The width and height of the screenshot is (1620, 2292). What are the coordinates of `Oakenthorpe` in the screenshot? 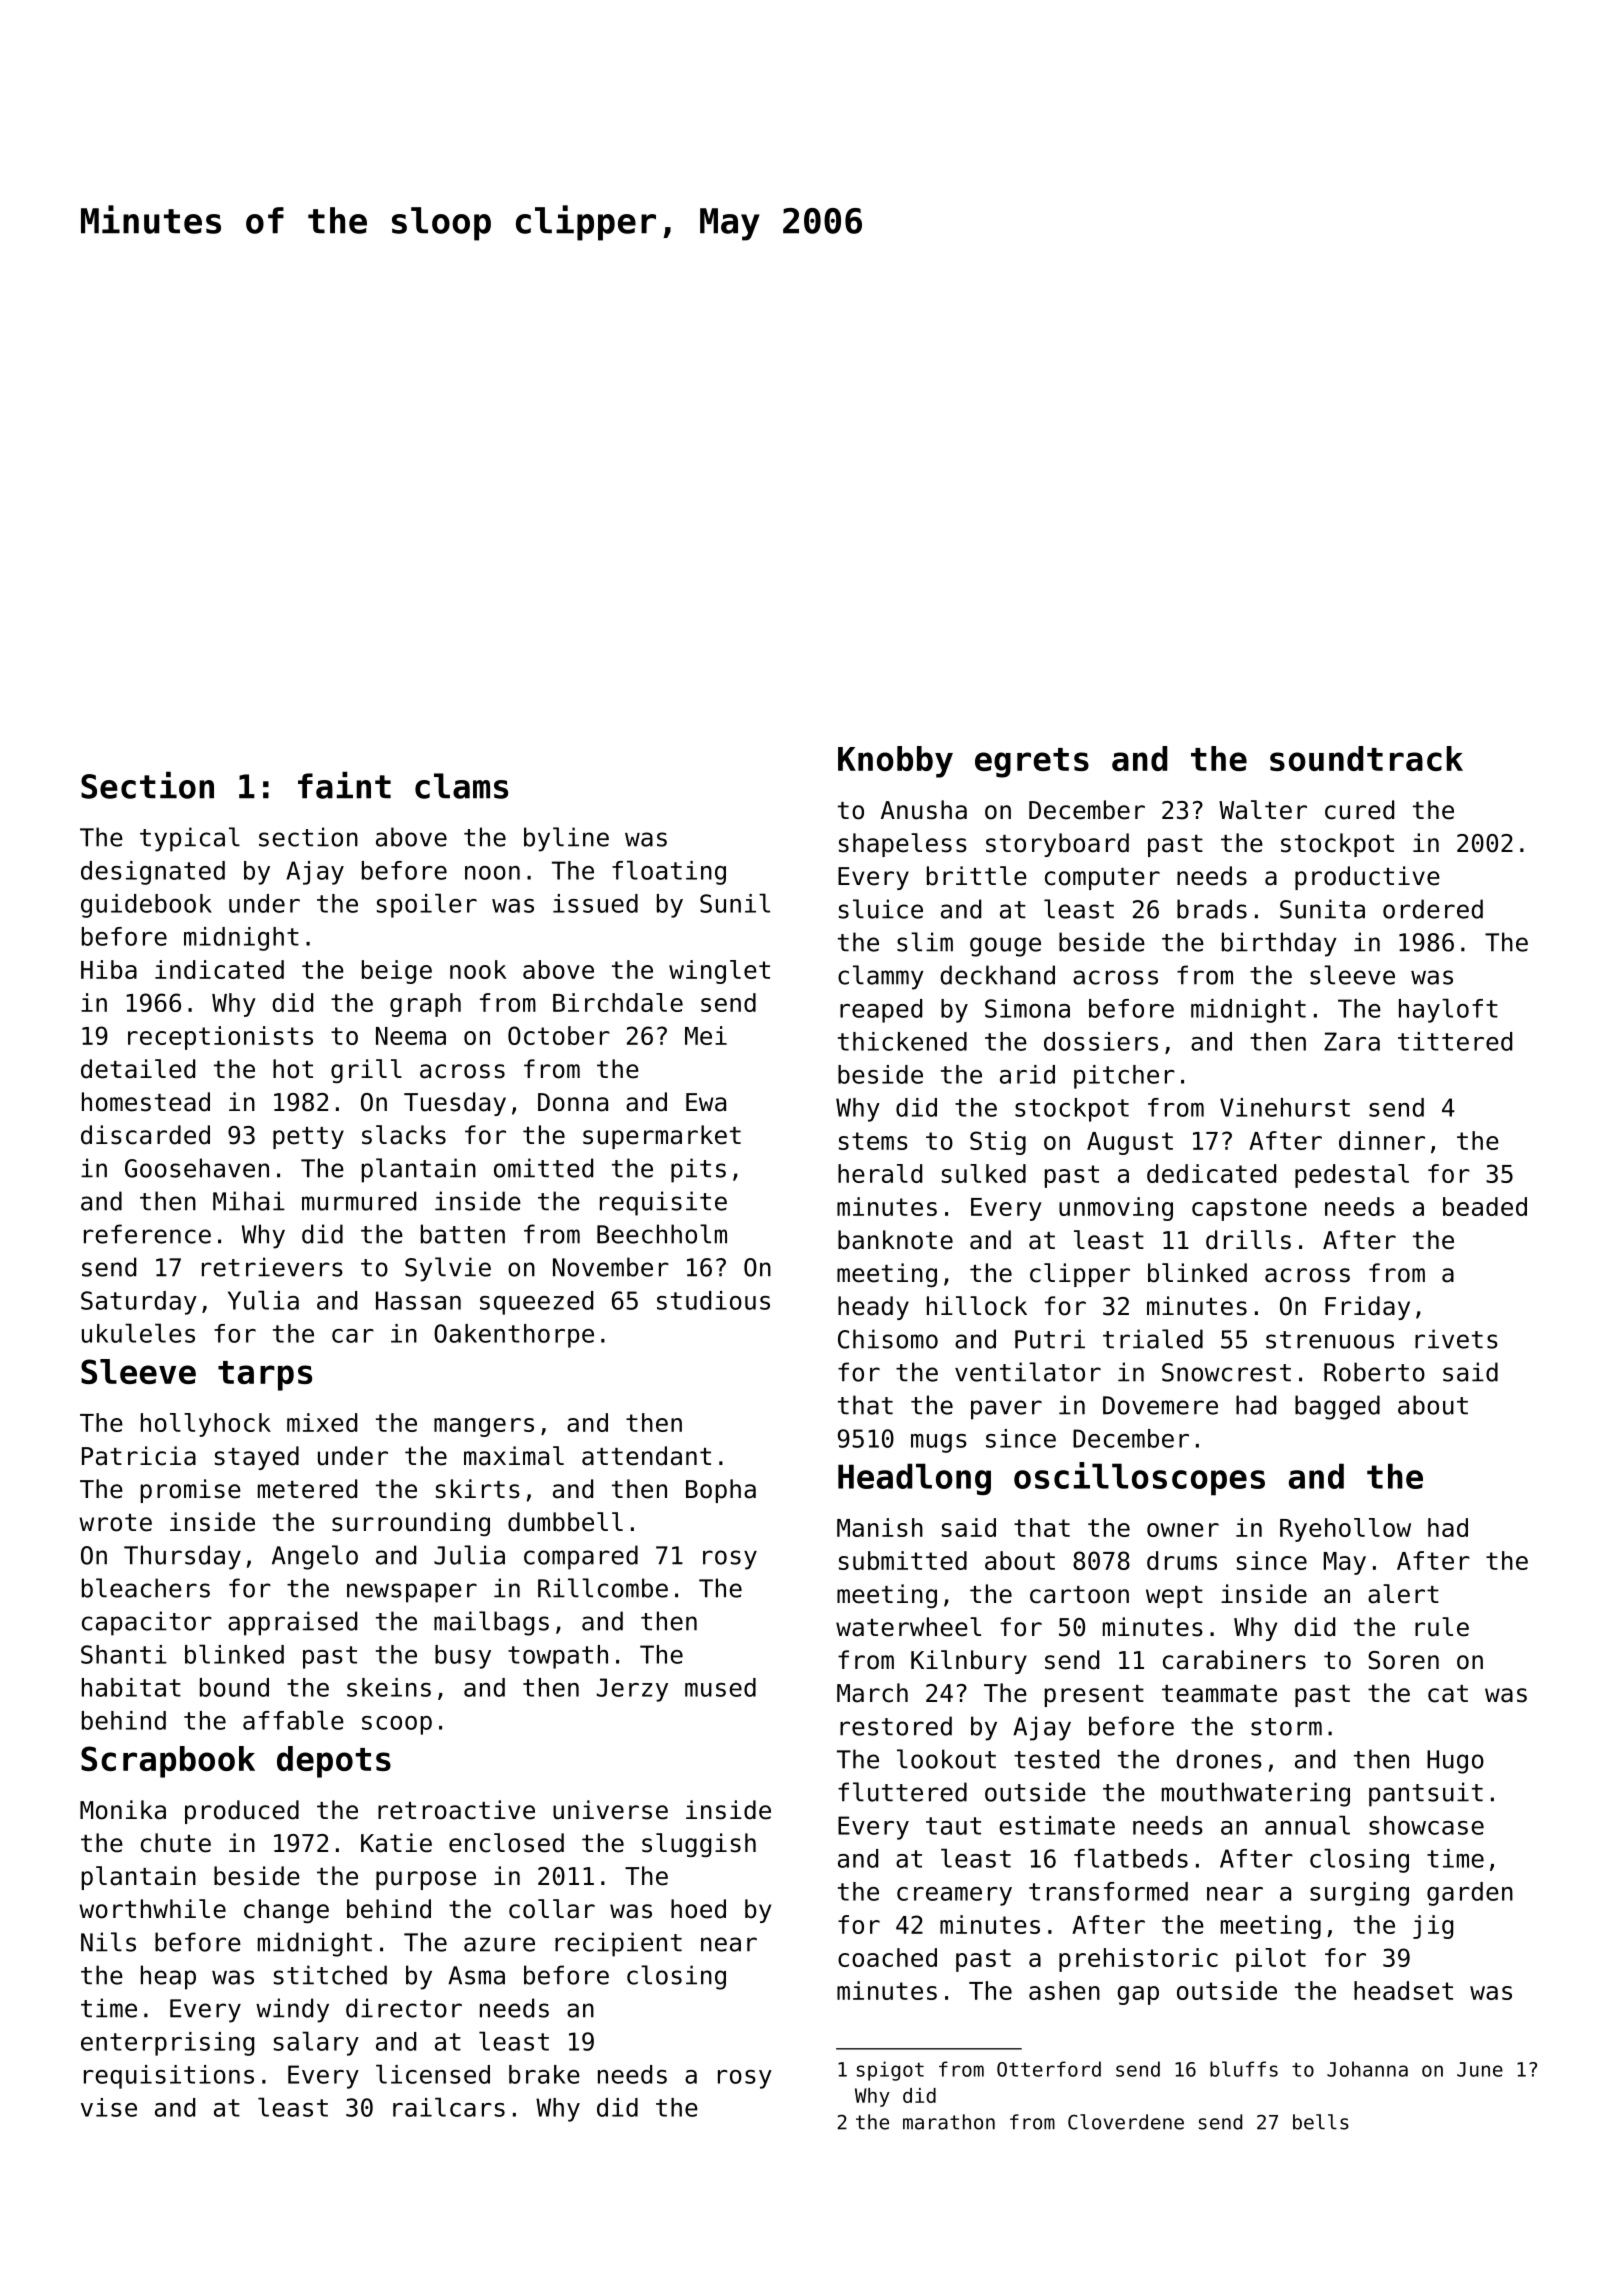 It's located at (514, 1336).
